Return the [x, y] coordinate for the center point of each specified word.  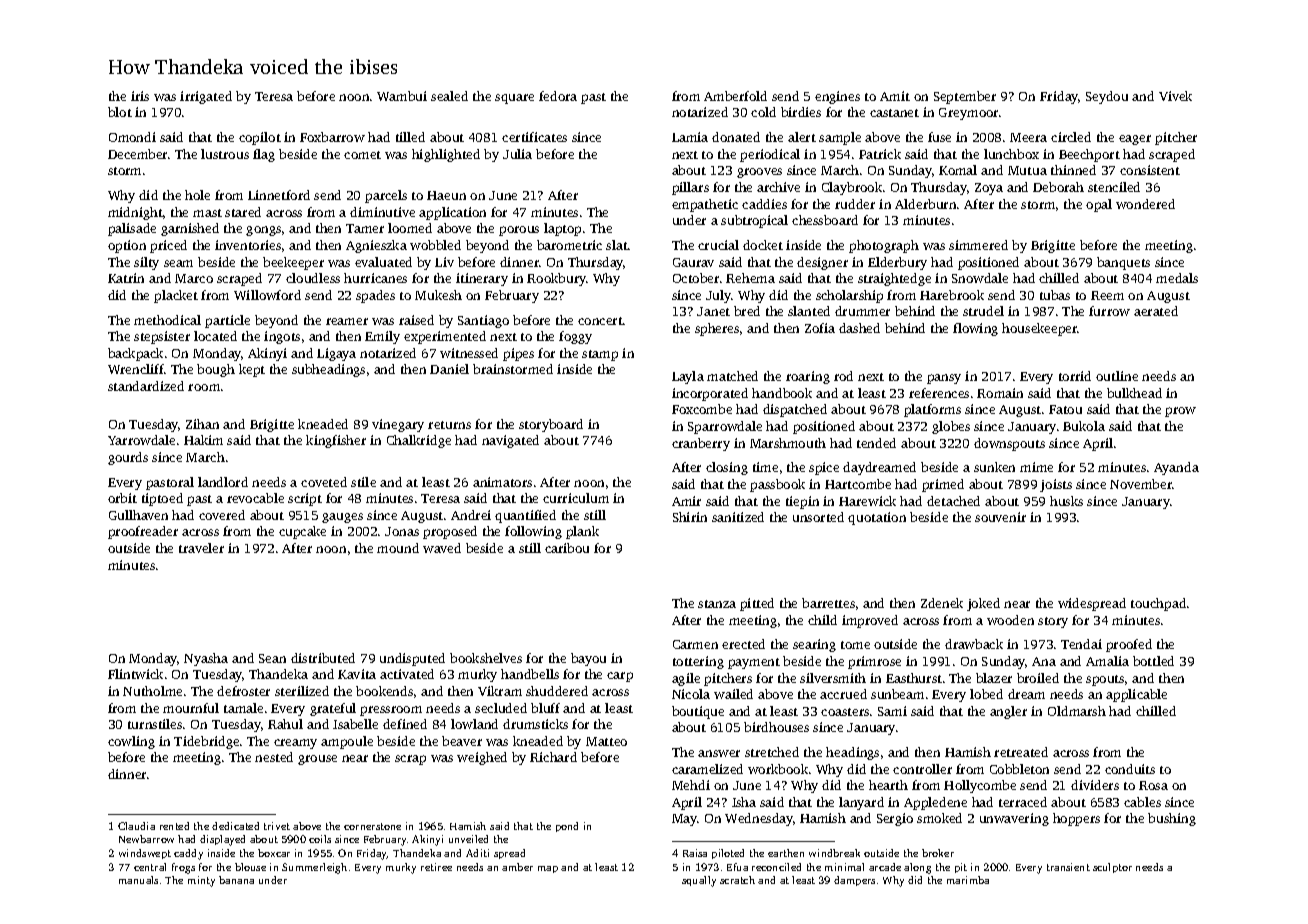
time [765, 467]
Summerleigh [314, 868]
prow [1180, 412]
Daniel [449, 369]
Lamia [690, 137]
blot [120, 112]
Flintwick [135, 674]
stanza [717, 604]
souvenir [1000, 517]
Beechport [1089, 155]
